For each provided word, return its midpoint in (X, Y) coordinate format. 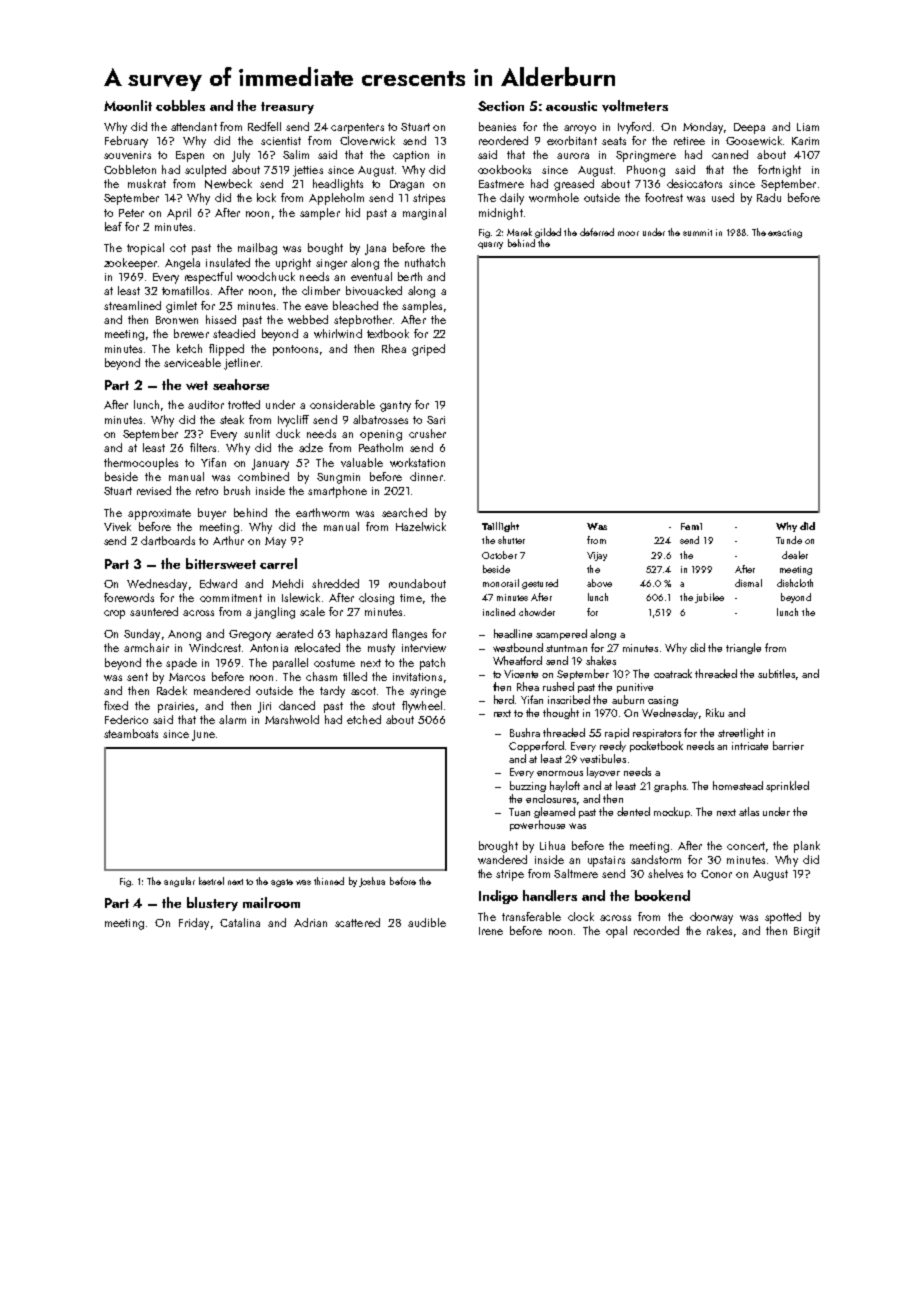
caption (411, 156)
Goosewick (754, 140)
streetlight (741, 733)
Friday (194, 924)
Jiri (264, 707)
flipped (226, 350)
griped (428, 350)
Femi (691, 526)
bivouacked (374, 290)
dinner (426, 476)
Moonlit (128, 105)
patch (432, 664)
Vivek (117, 526)
